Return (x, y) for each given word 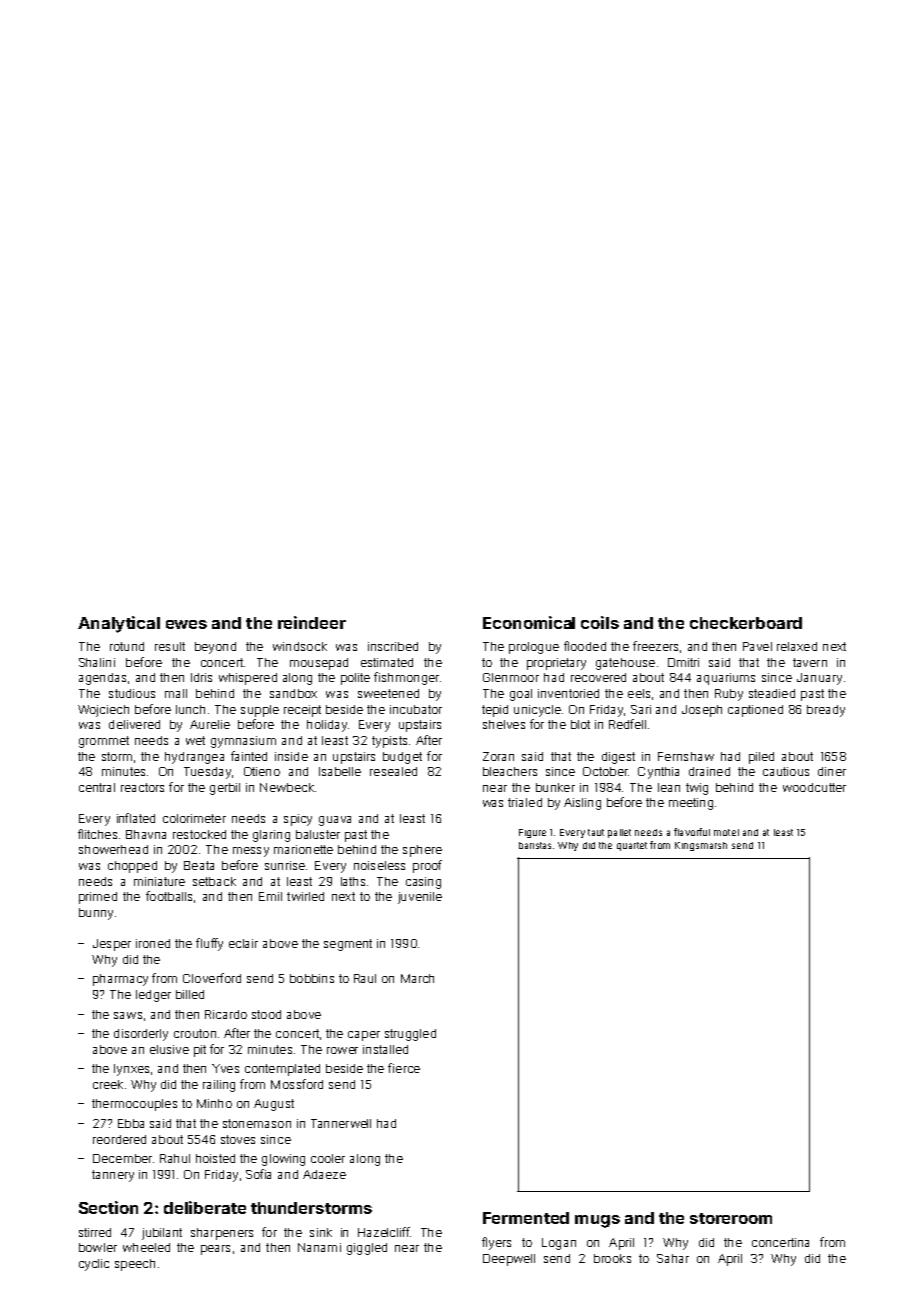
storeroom (731, 1218)
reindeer (312, 622)
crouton (195, 1033)
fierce (404, 1068)
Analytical (119, 624)
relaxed (797, 646)
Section (108, 1207)
